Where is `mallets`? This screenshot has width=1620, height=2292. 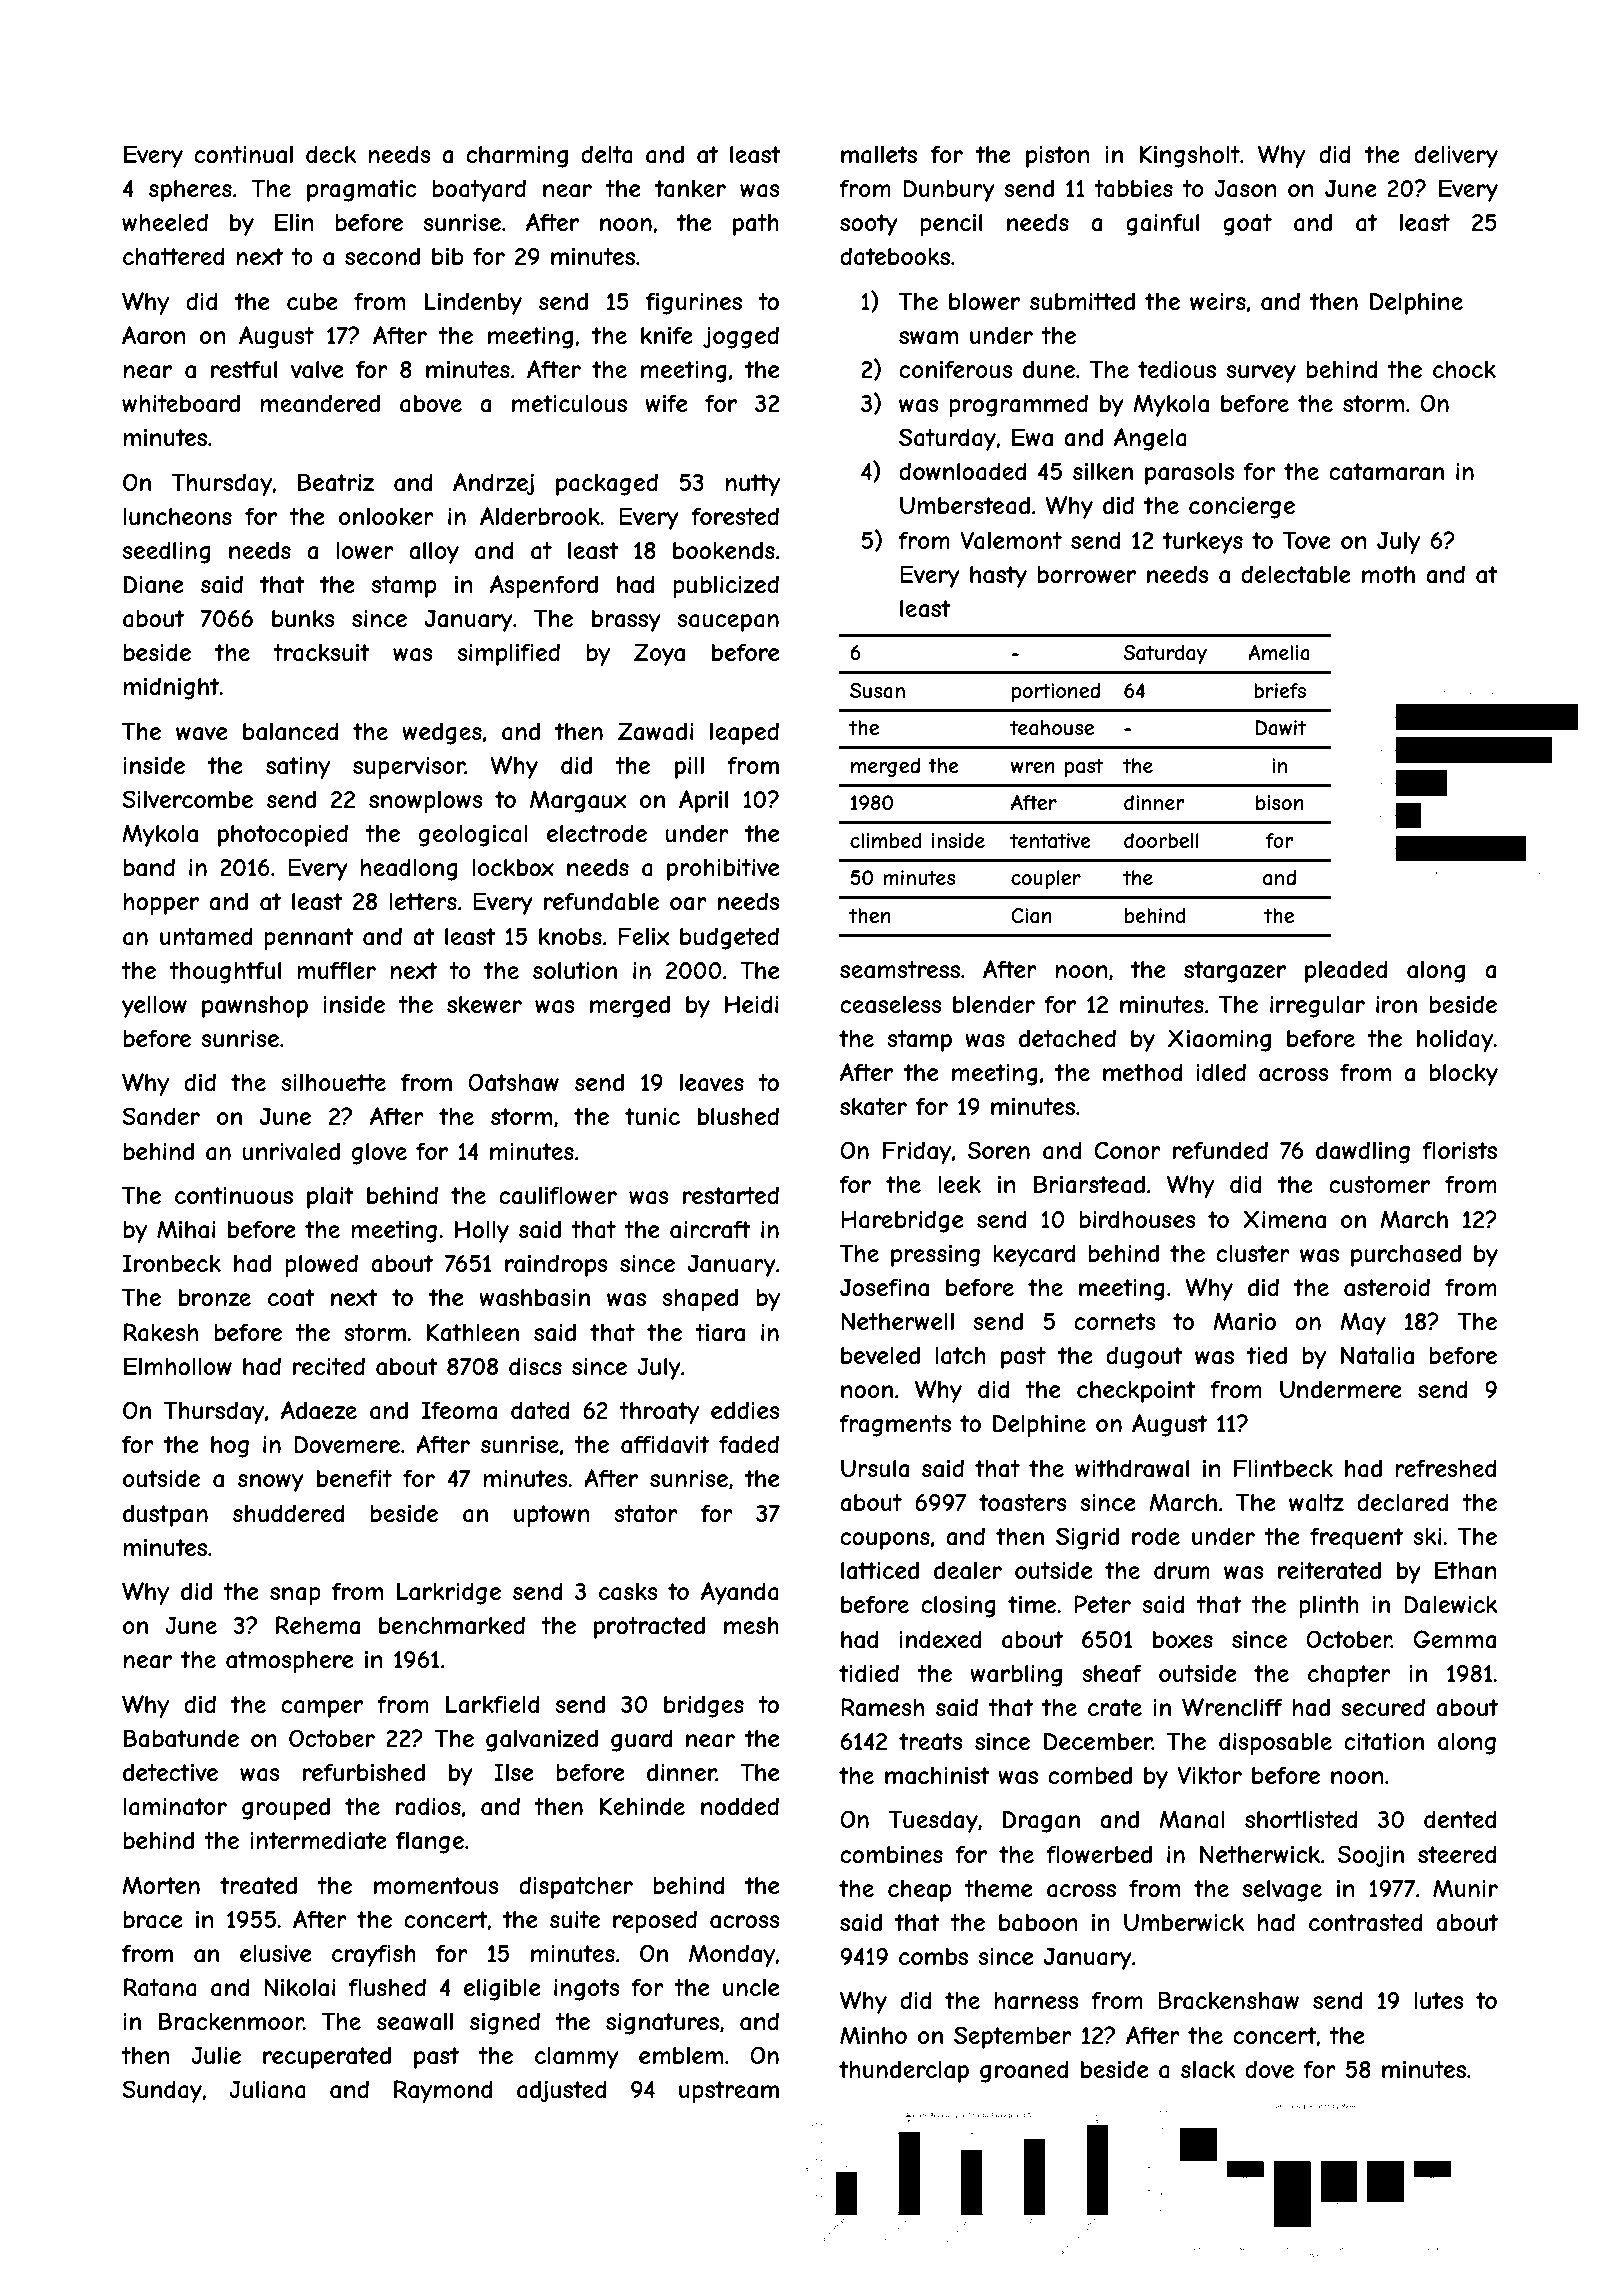
mallets is located at coordinates (879, 155).
